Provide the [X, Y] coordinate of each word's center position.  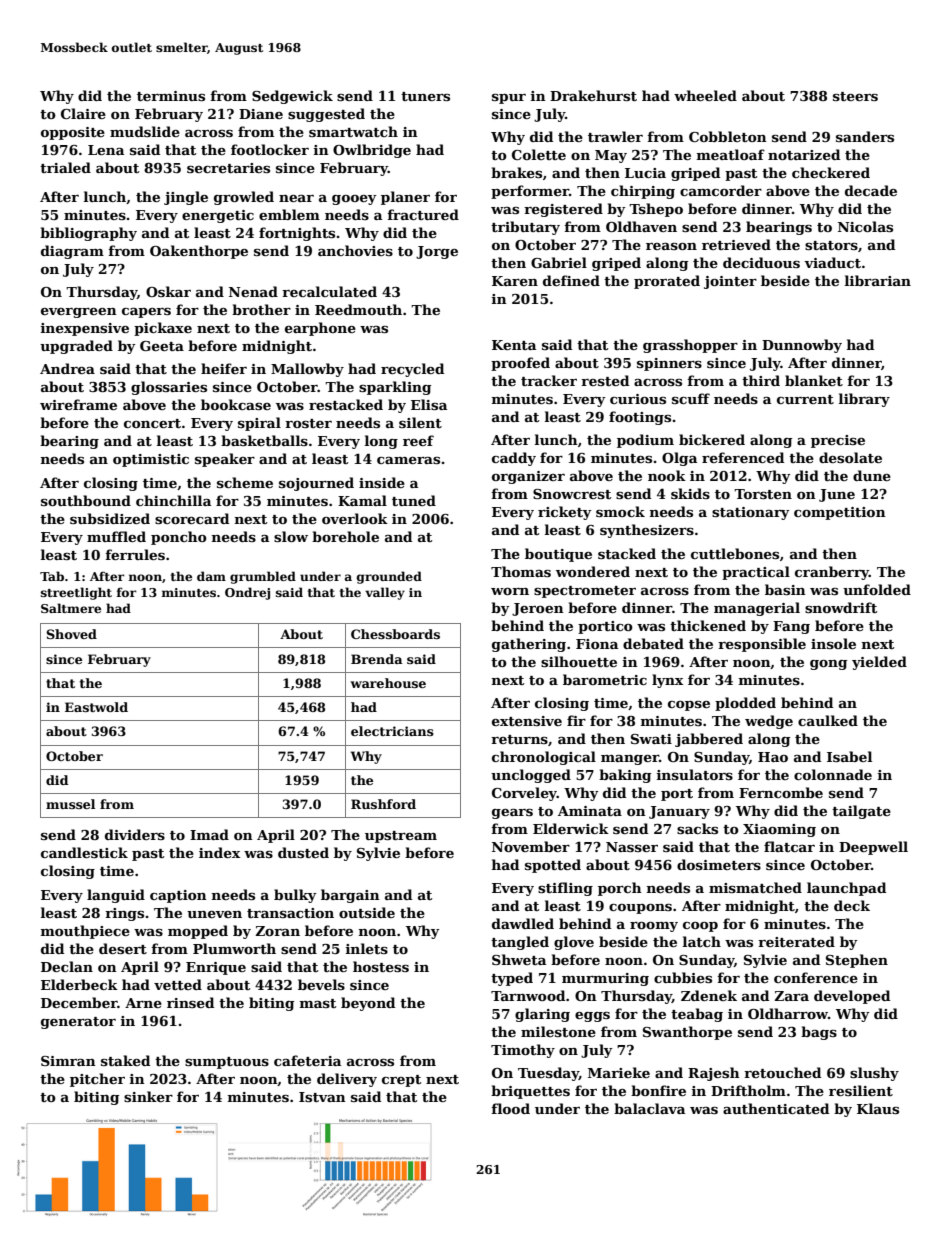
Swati [651, 739]
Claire [83, 113]
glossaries [169, 388]
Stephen [857, 961]
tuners [425, 96]
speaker [225, 460]
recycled [412, 370]
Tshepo [656, 210]
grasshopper [690, 346]
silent [420, 422]
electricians [392, 731]
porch [620, 889]
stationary [751, 513]
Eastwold [96, 707]
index [219, 852]
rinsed [190, 1002]
